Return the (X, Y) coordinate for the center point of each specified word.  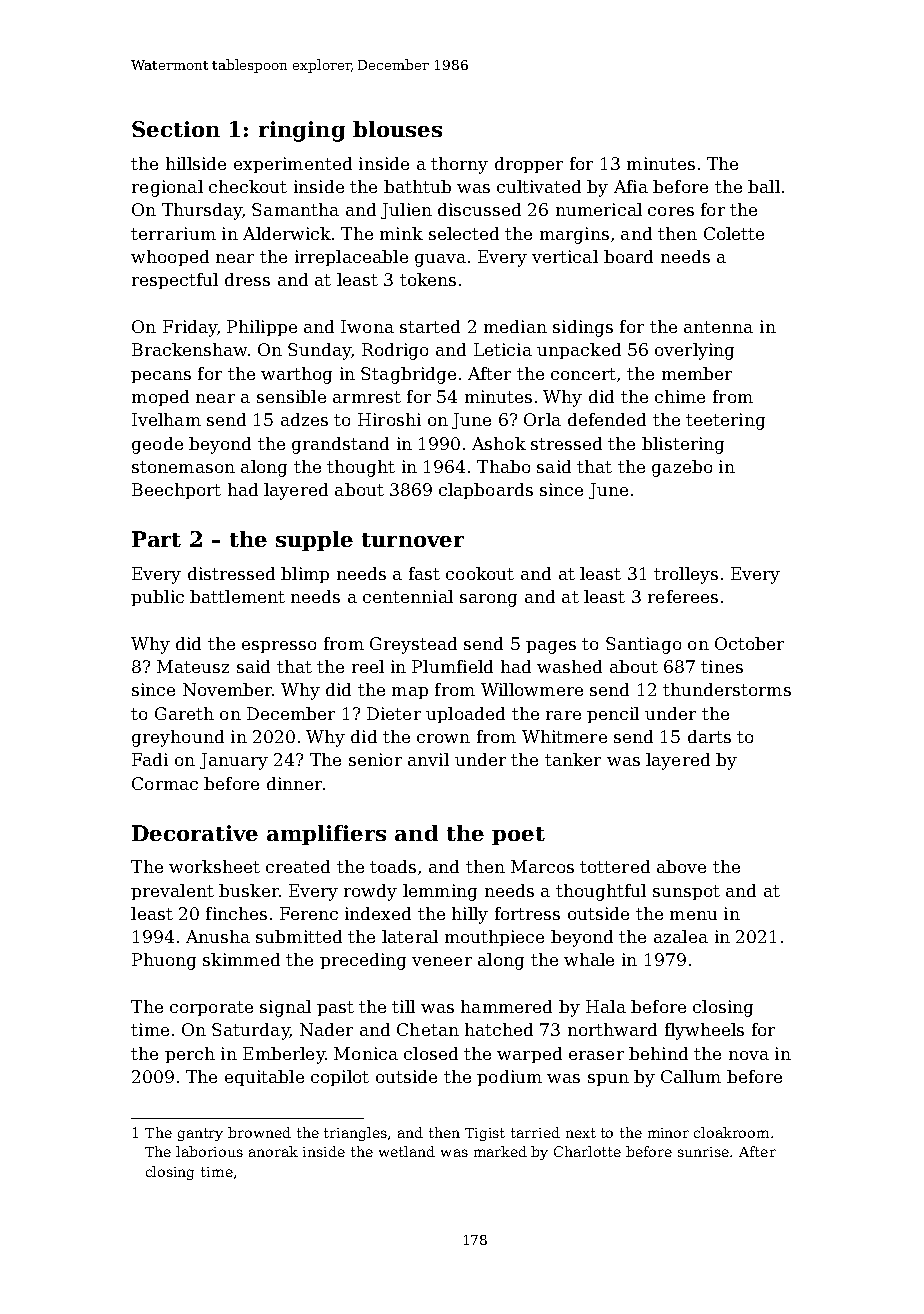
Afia (631, 186)
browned (259, 1132)
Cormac (165, 783)
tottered (615, 866)
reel (368, 666)
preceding (363, 961)
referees (683, 596)
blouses (397, 129)
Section (176, 129)
